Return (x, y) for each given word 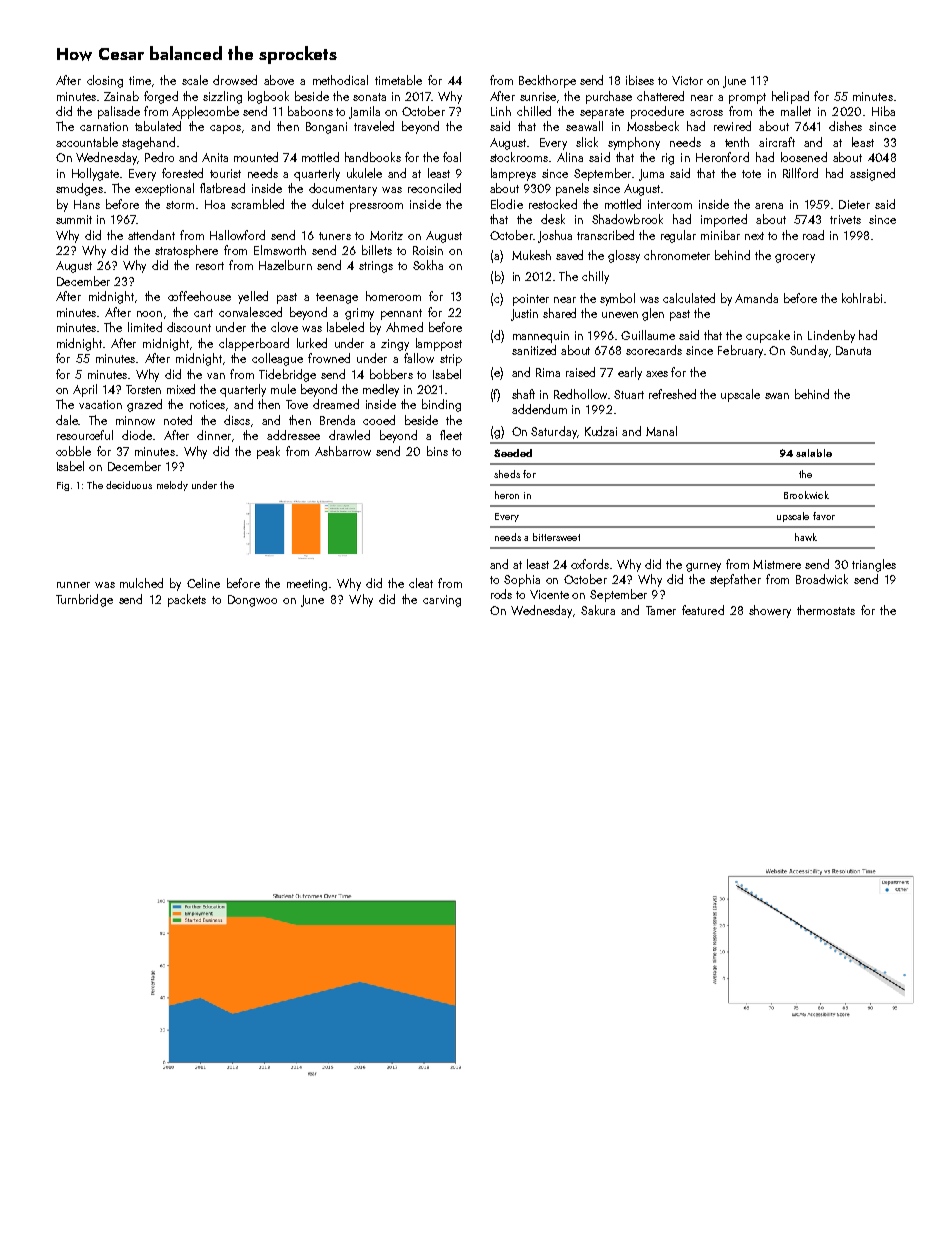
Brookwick (806, 495)
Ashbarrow (343, 451)
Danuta (853, 350)
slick (587, 142)
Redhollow (580, 394)
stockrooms (519, 157)
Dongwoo (252, 601)
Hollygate (95, 174)
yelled (253, 297)
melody (172, 486)
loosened (804, 157)
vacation (100, 404)
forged (161, 97)
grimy (359, 314)
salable (814, 453)
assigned (872, 174)
